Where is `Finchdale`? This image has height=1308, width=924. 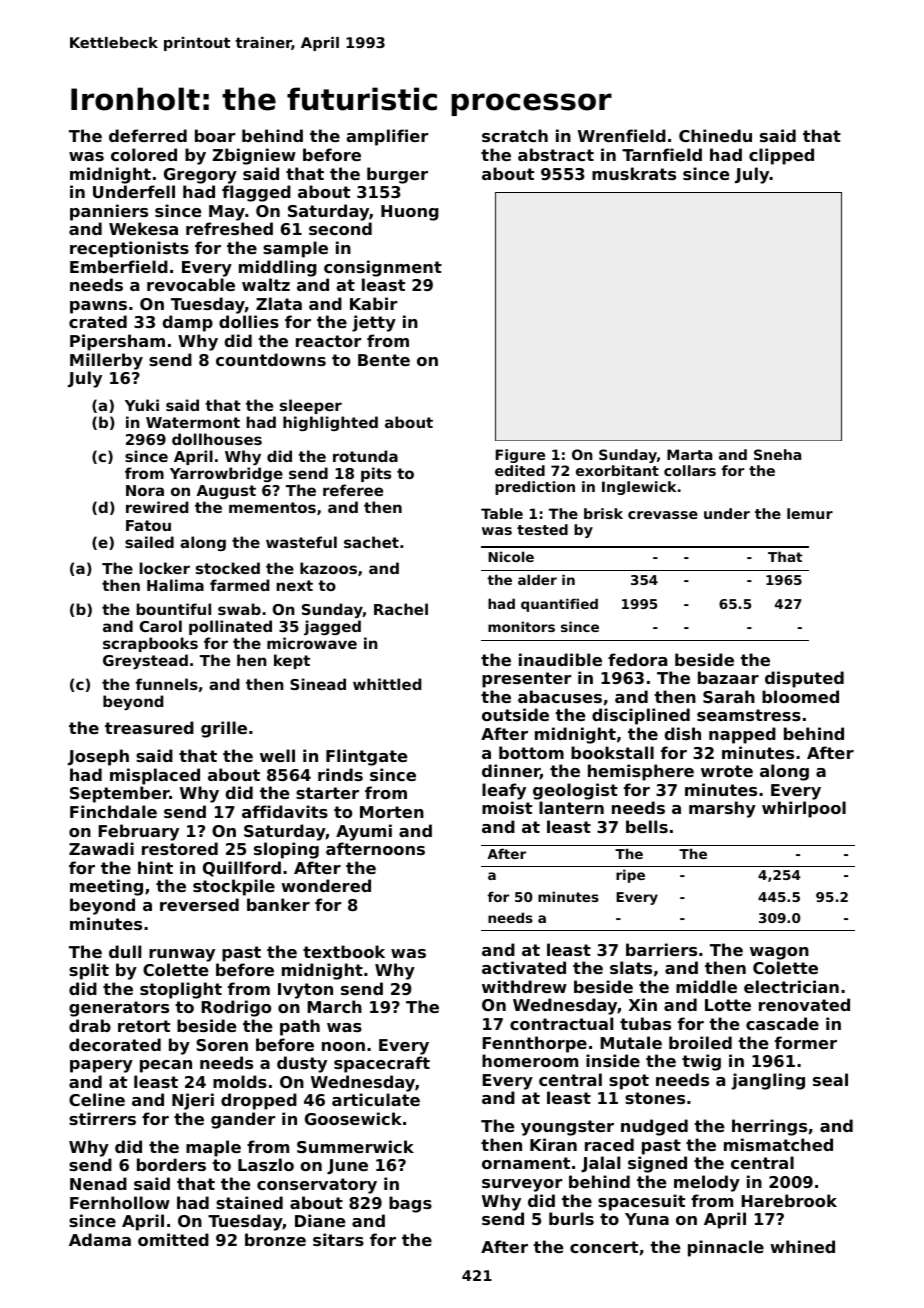
Finchdale is located at coordinates (113, 811).
